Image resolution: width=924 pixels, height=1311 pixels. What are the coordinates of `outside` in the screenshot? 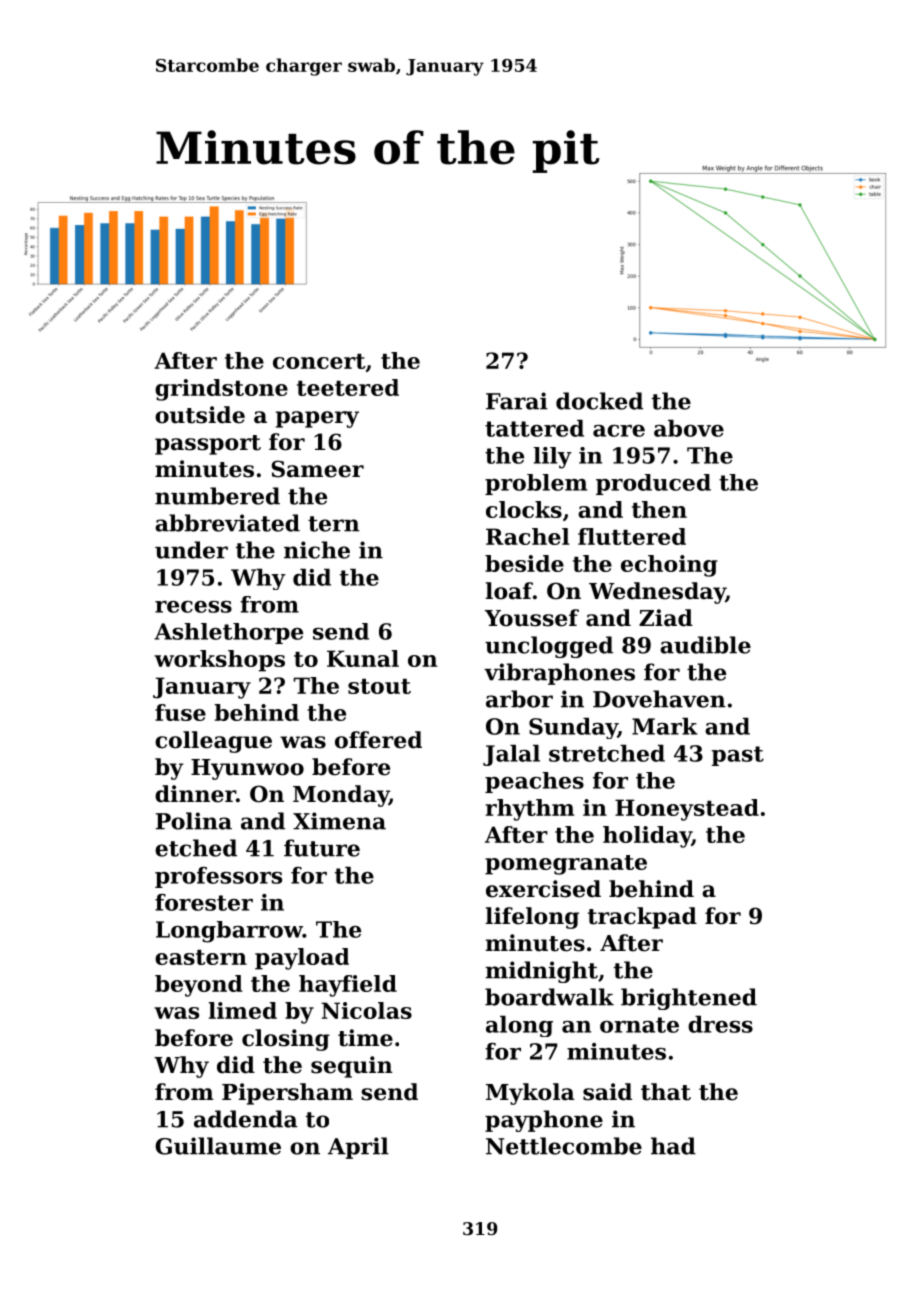 It's located at (200, 415).
